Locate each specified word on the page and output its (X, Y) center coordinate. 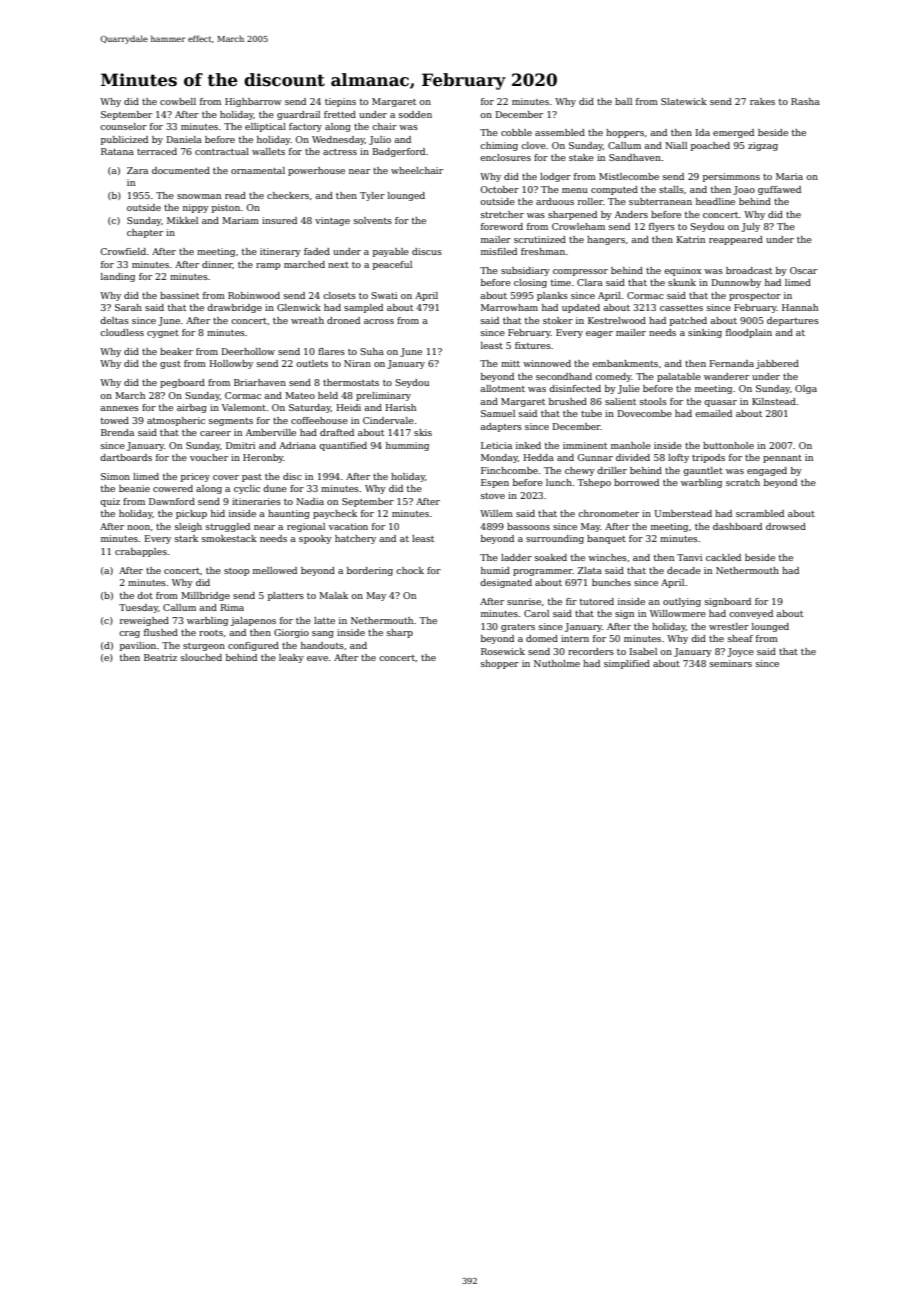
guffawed (779, 190)
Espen (495, 483)
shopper (500, 664)
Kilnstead (774, 401)
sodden (415, 114)
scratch (743, 482)
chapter (145, 233)
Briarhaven (260, 382)
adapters (501, 427)
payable (391, 252)
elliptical (265, 127)
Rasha (805, 101)
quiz (110, 502)
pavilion (138, 646)
